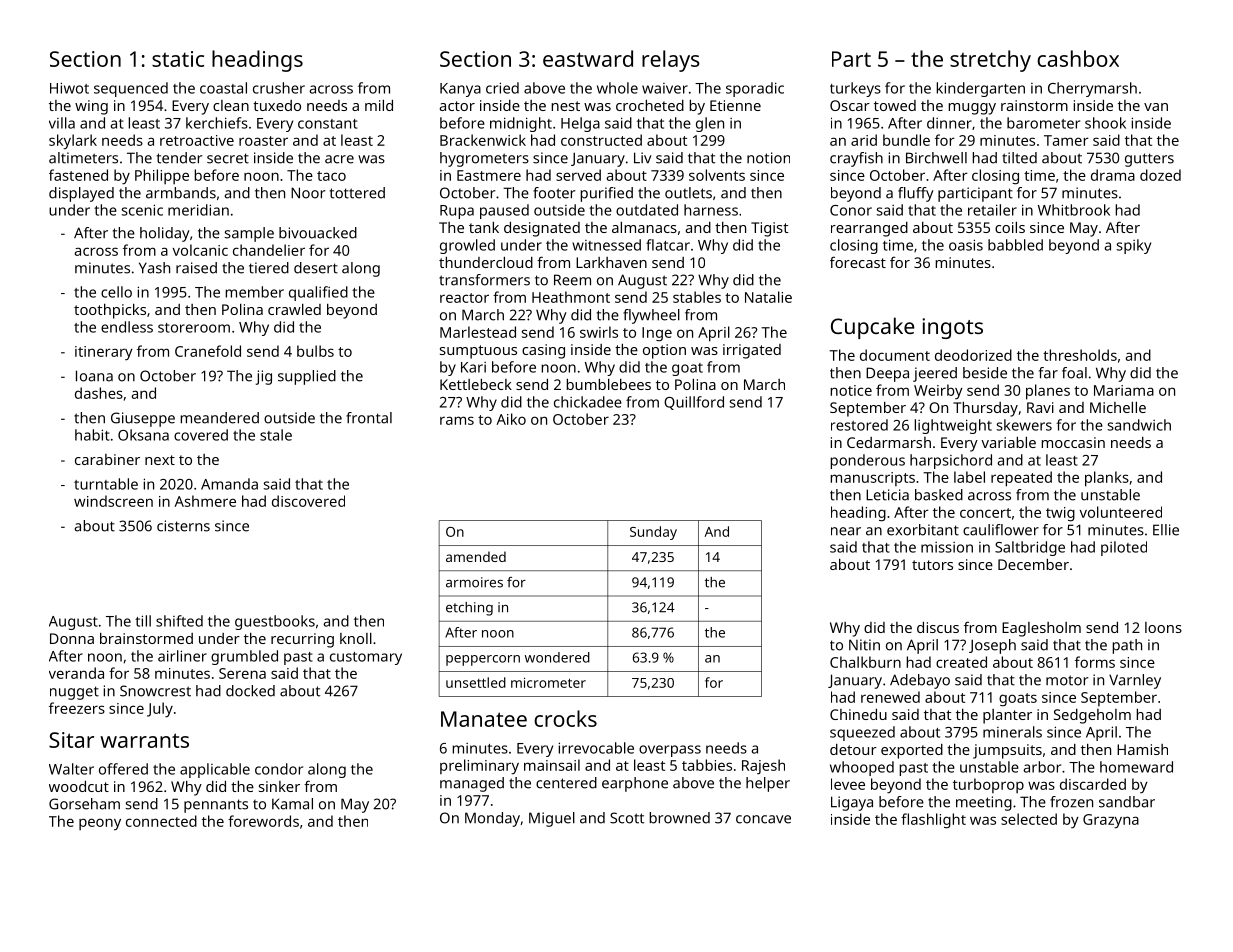 Image resolution: width=1233 pixels, height=952 pixels. I want to click on Quillford, so click(694, 403).
